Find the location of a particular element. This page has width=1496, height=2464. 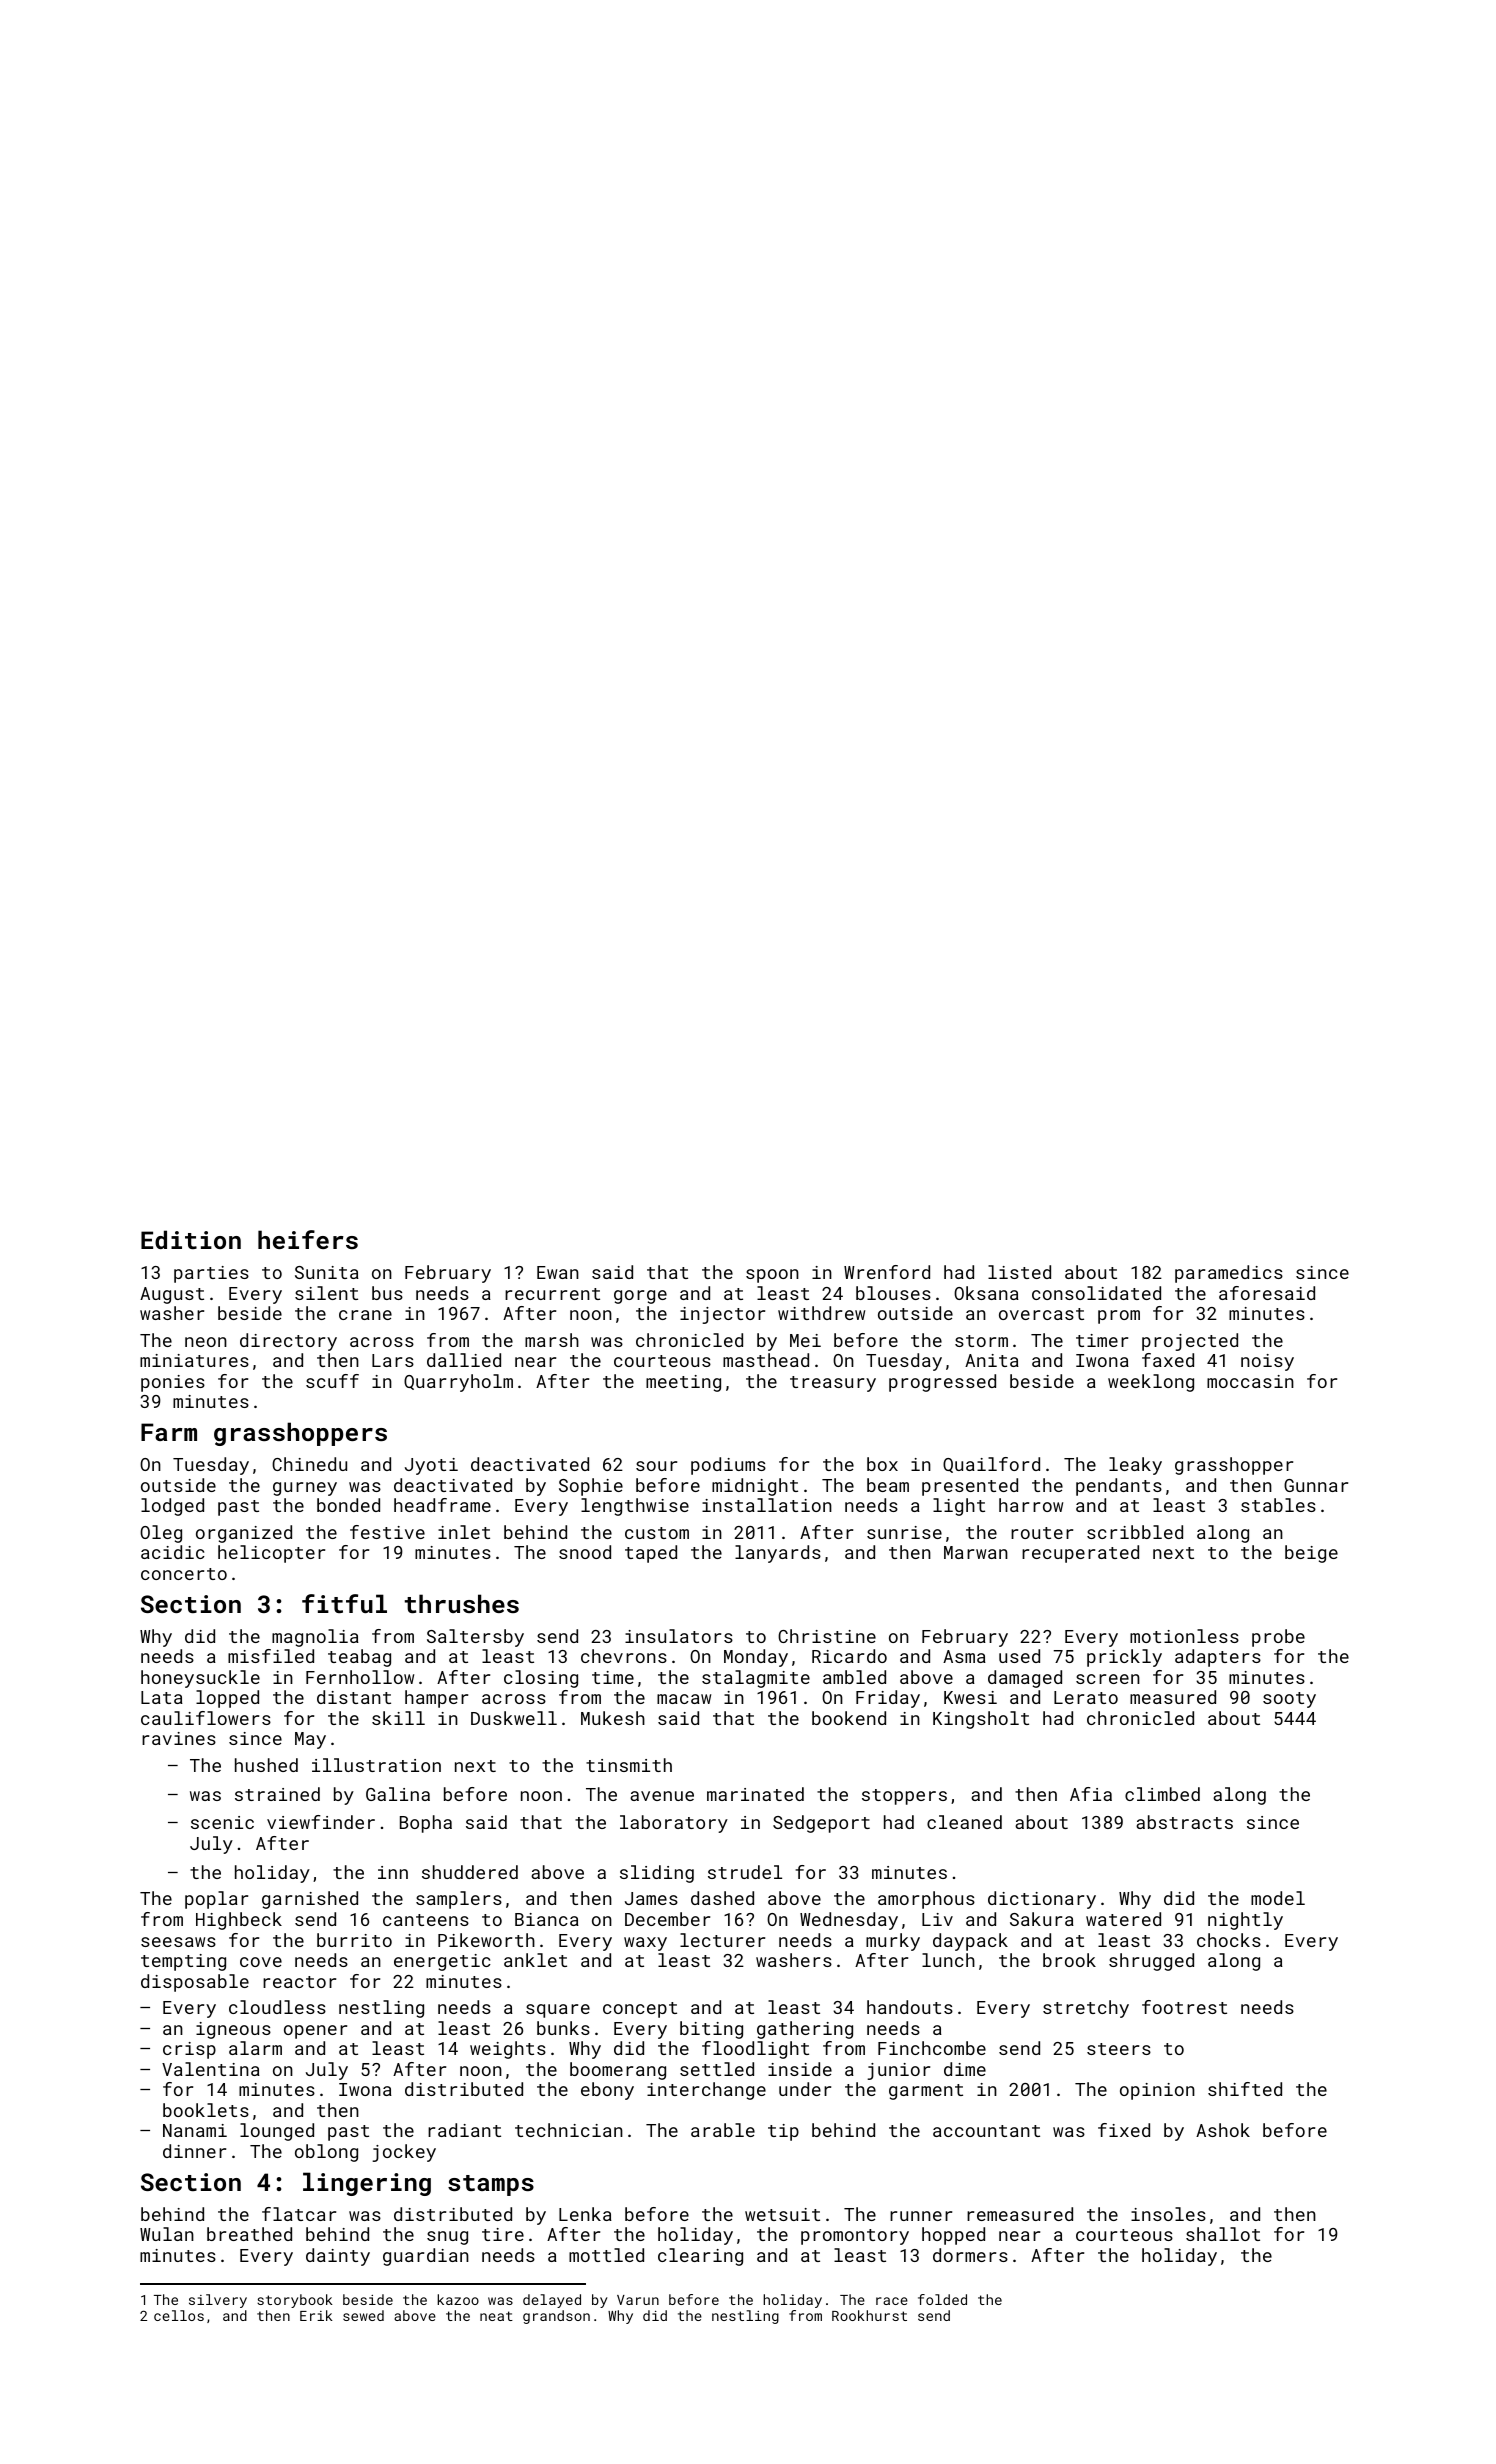

Wulan is located at coordinates (167, 2234).
